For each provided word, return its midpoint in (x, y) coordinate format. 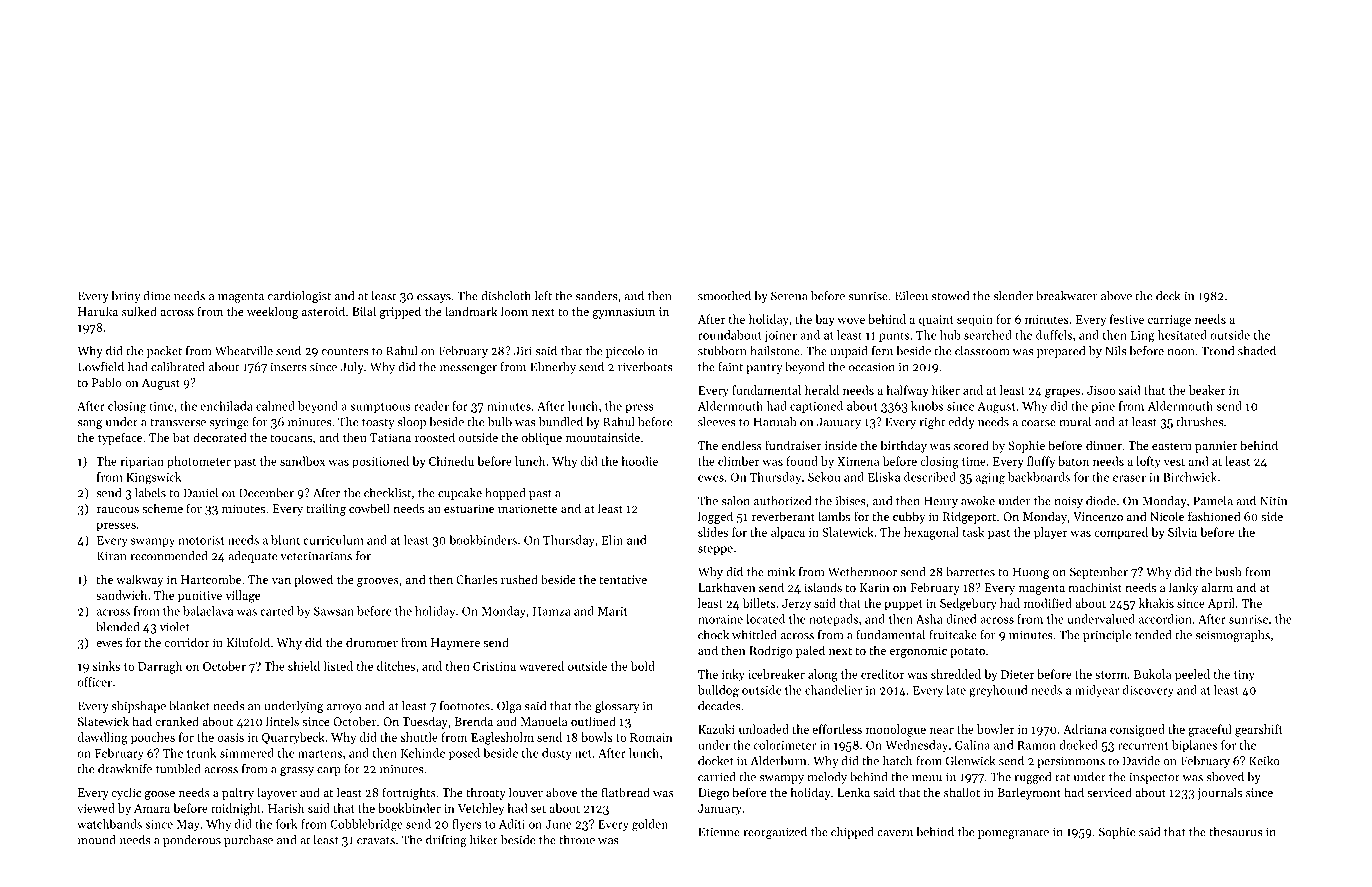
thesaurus (1235, 832)
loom (514, 311)
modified (1048, 603)
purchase (248, 841)
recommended (169, 556)
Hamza (552, 611)
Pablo (107, 382)
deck (1168, 296)
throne (577, 840)
